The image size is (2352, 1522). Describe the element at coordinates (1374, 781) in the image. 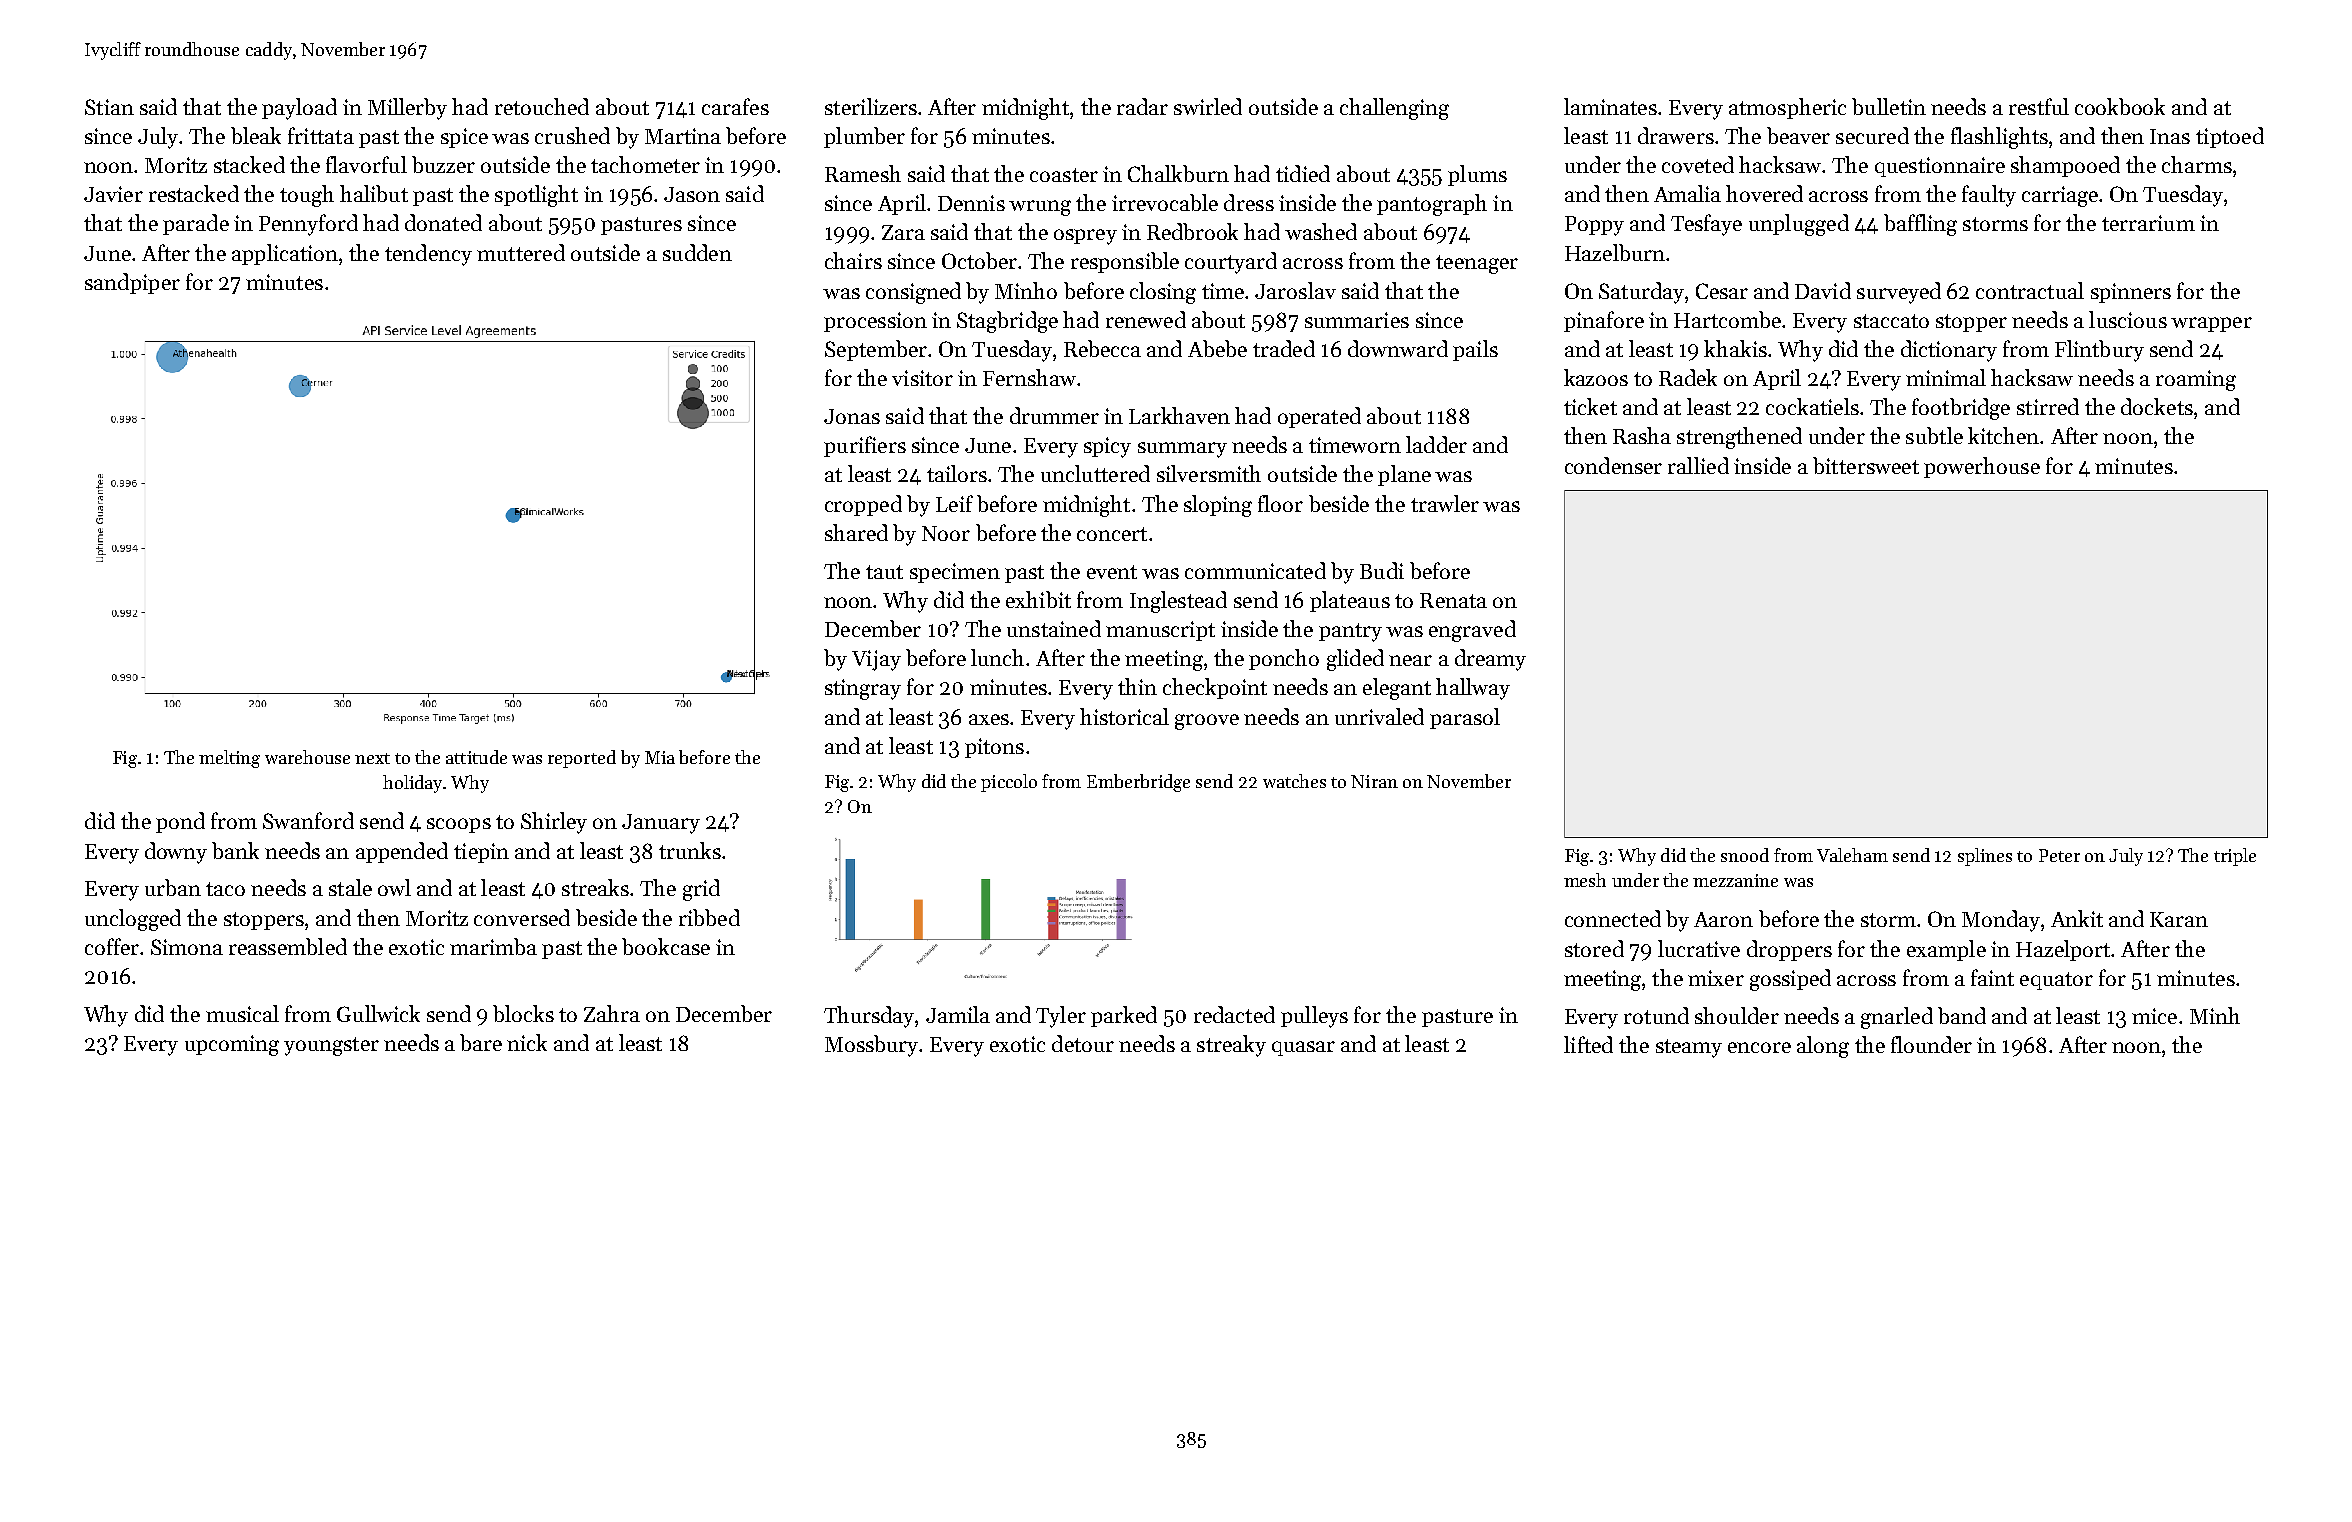

I see `Niran` at that location.
